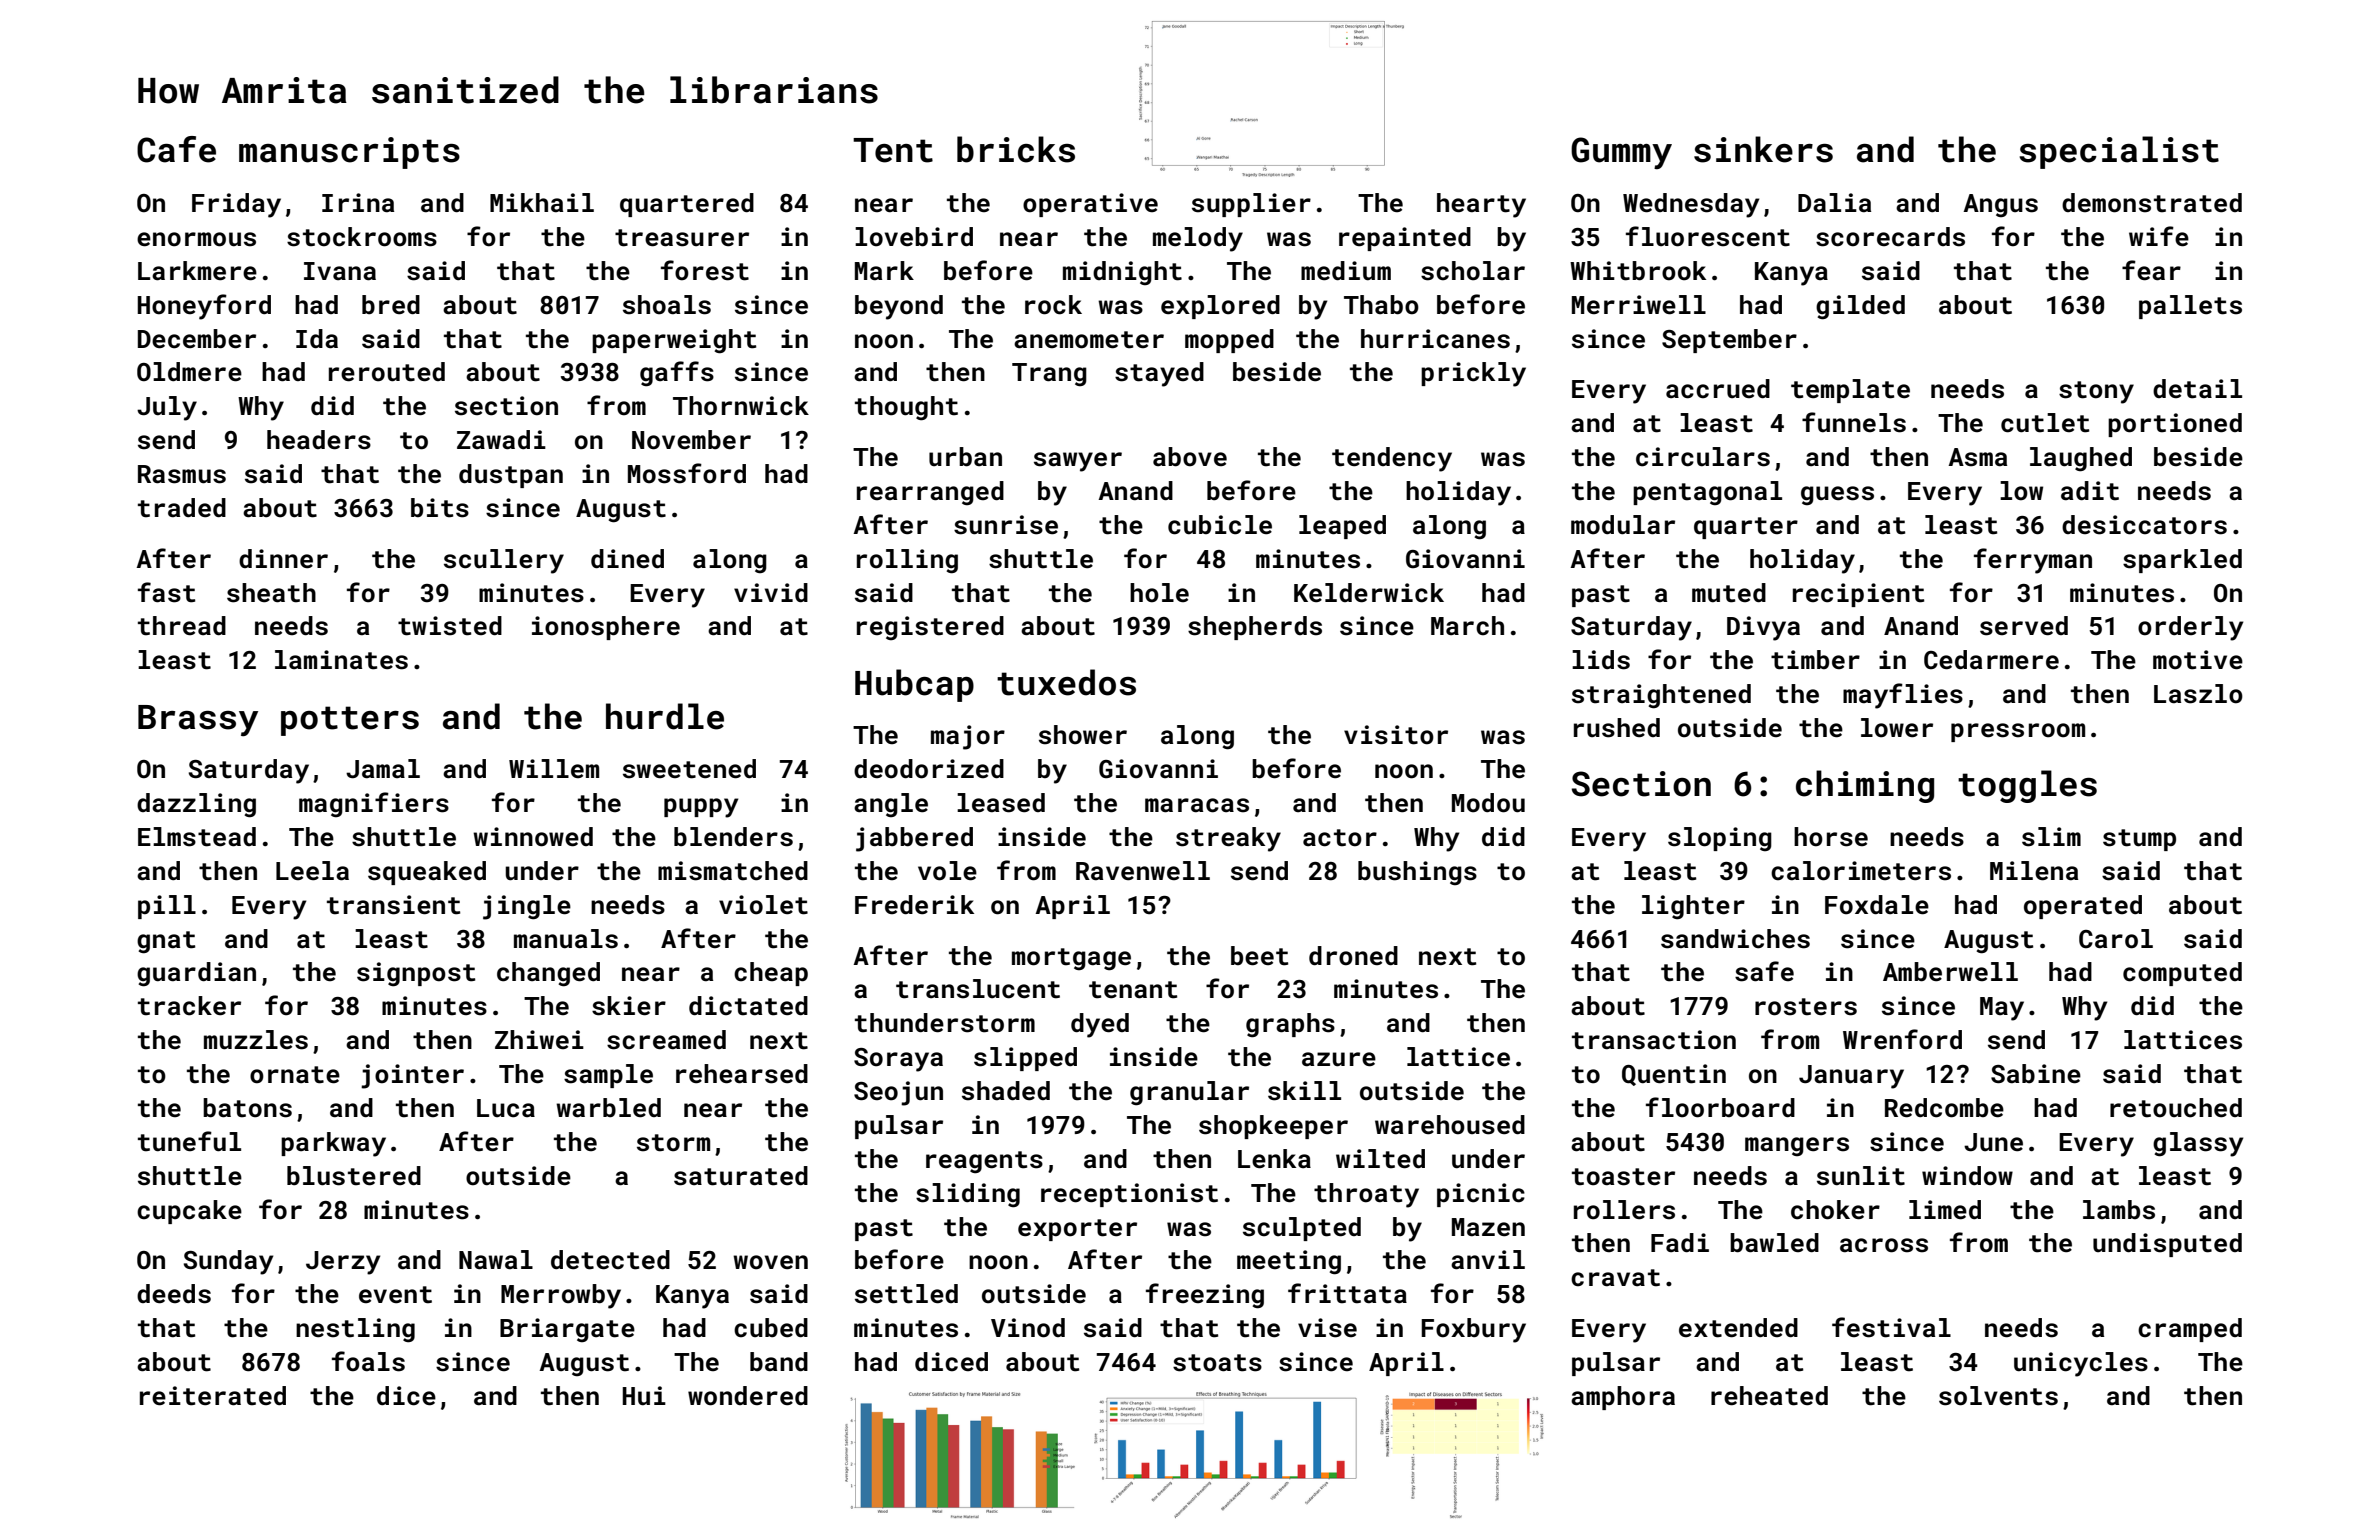 Image resolution: width=2380 pixels, height=1540 pixels. I want to click on Hui, so click(644, 1396).
